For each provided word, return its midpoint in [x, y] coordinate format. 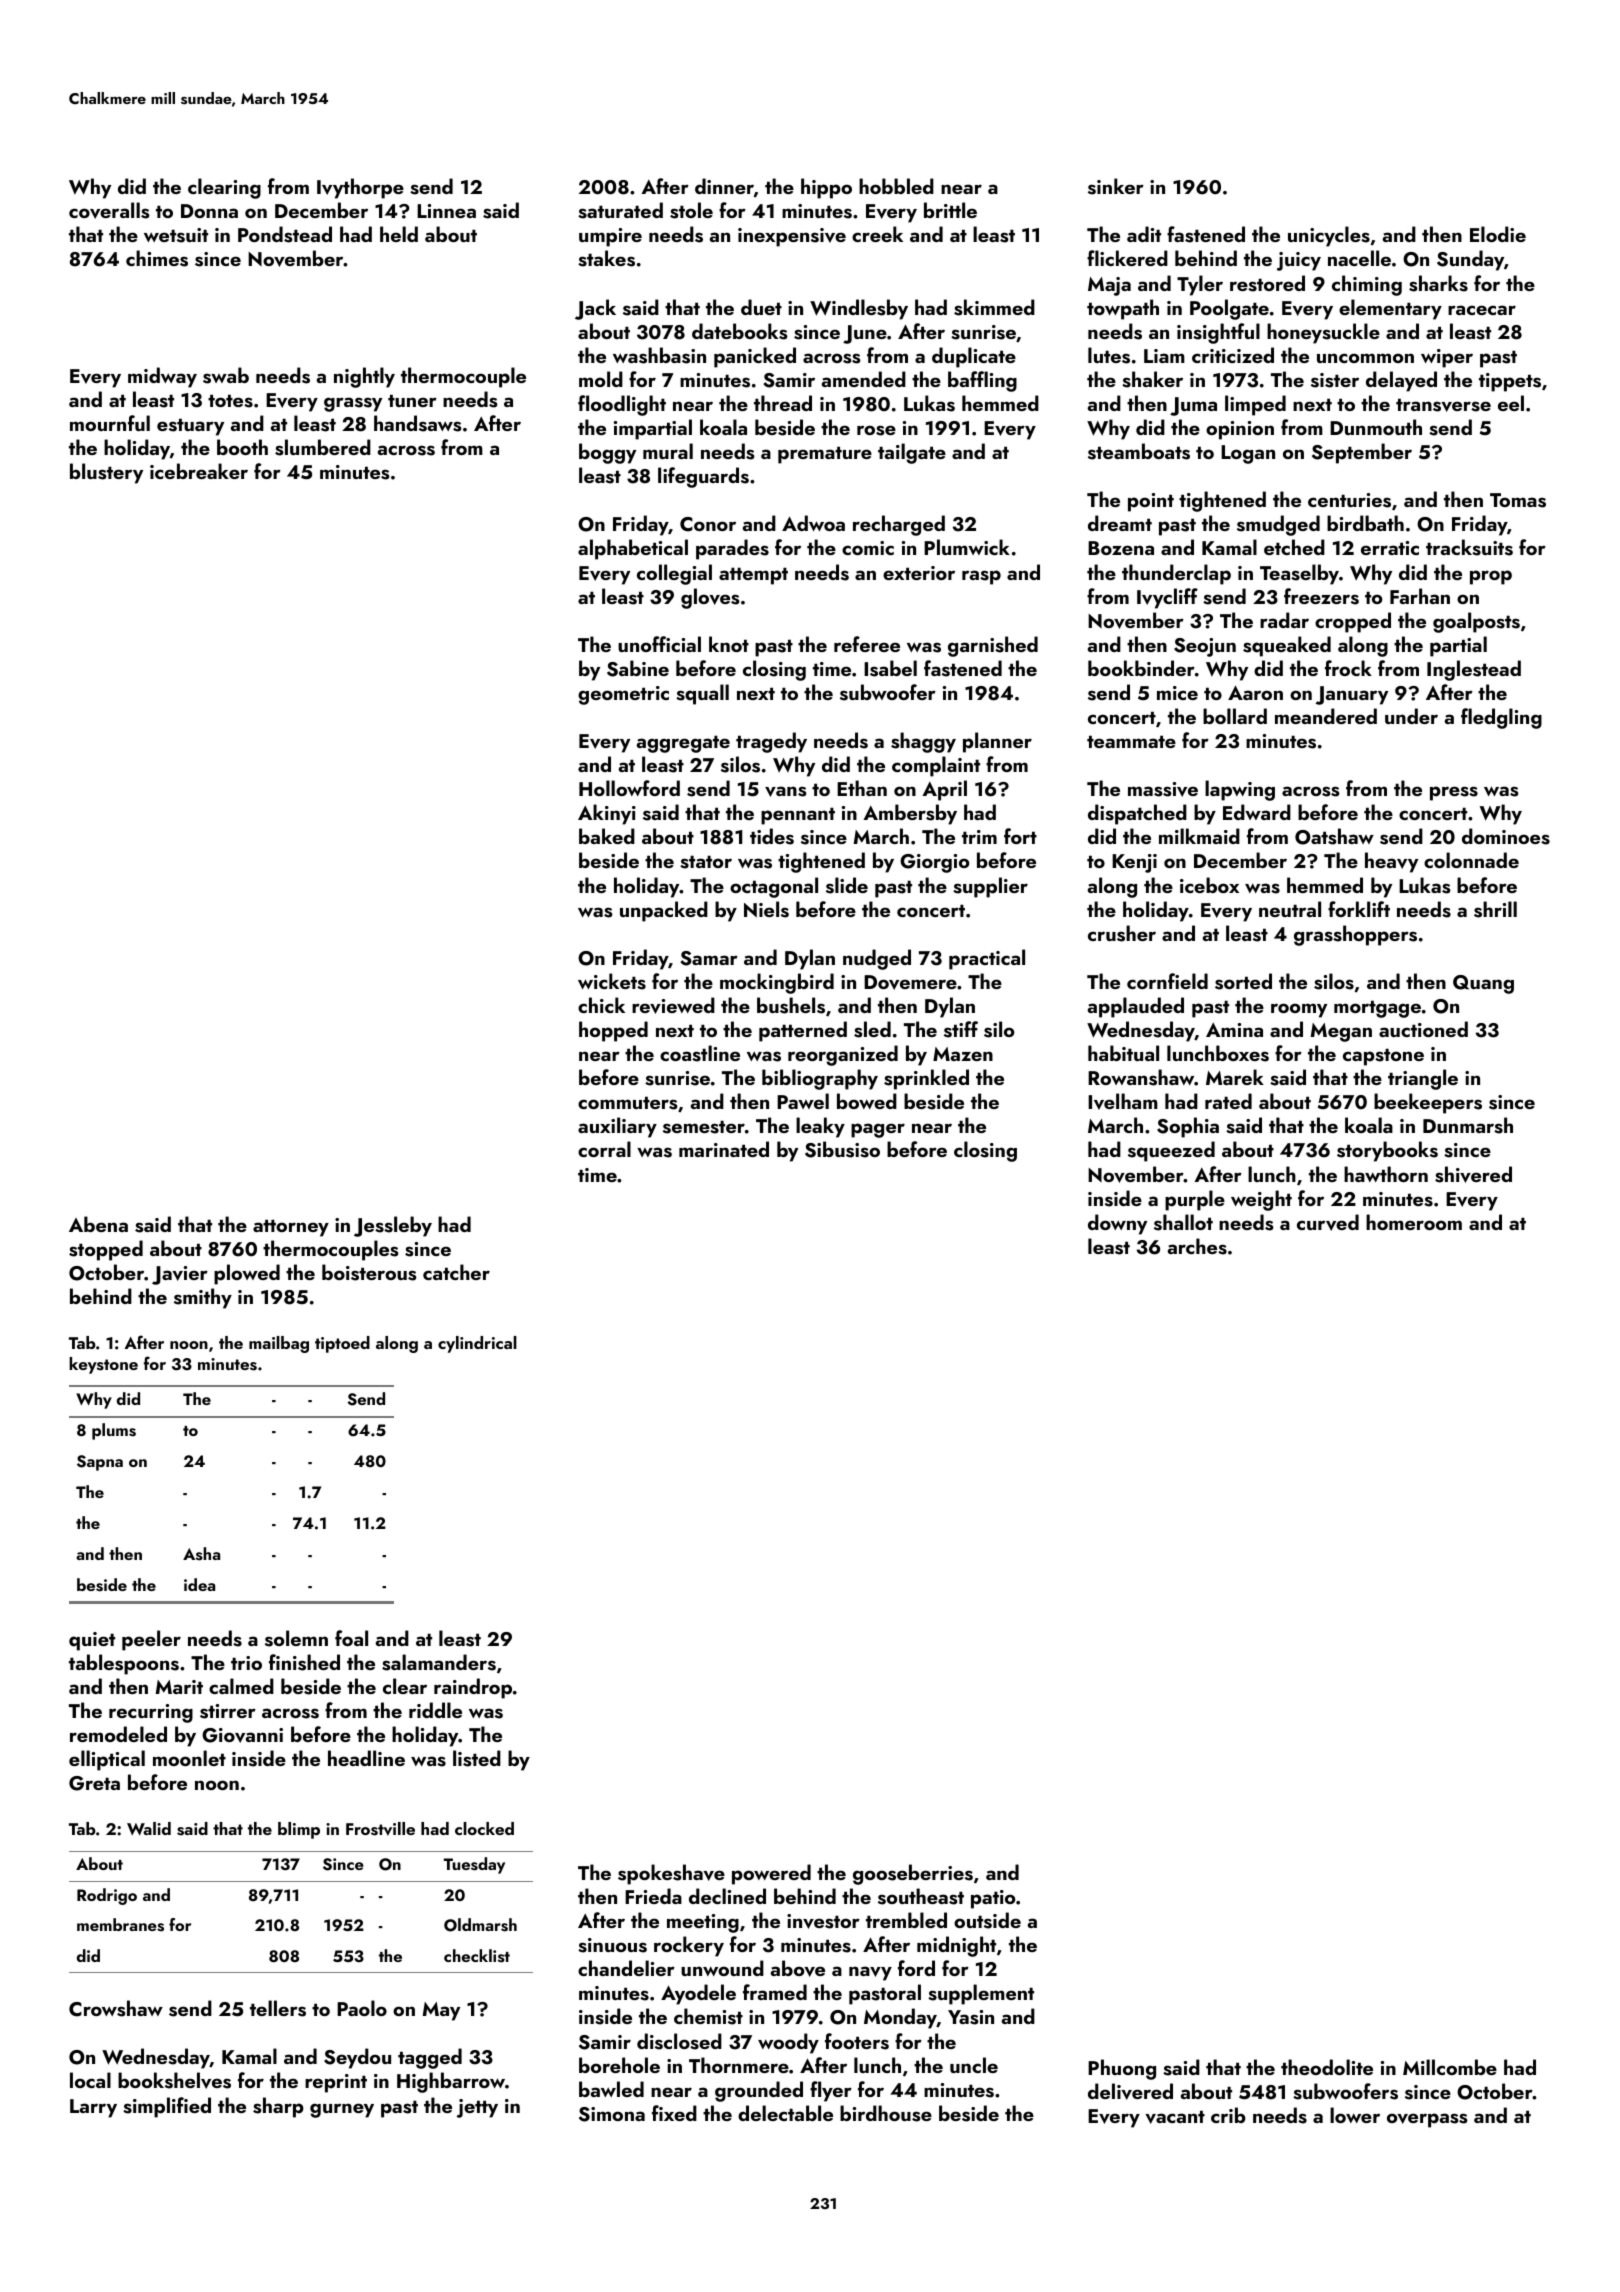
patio [993, 1899]
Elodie [1498, 234]
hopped [613, 1031]
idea [199, 1584]
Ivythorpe [360, 188]
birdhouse [886, 2113]
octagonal [774, 887]
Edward [1257, 812]
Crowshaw [116, 2008]
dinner [724, 186]
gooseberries [913, 1874]
